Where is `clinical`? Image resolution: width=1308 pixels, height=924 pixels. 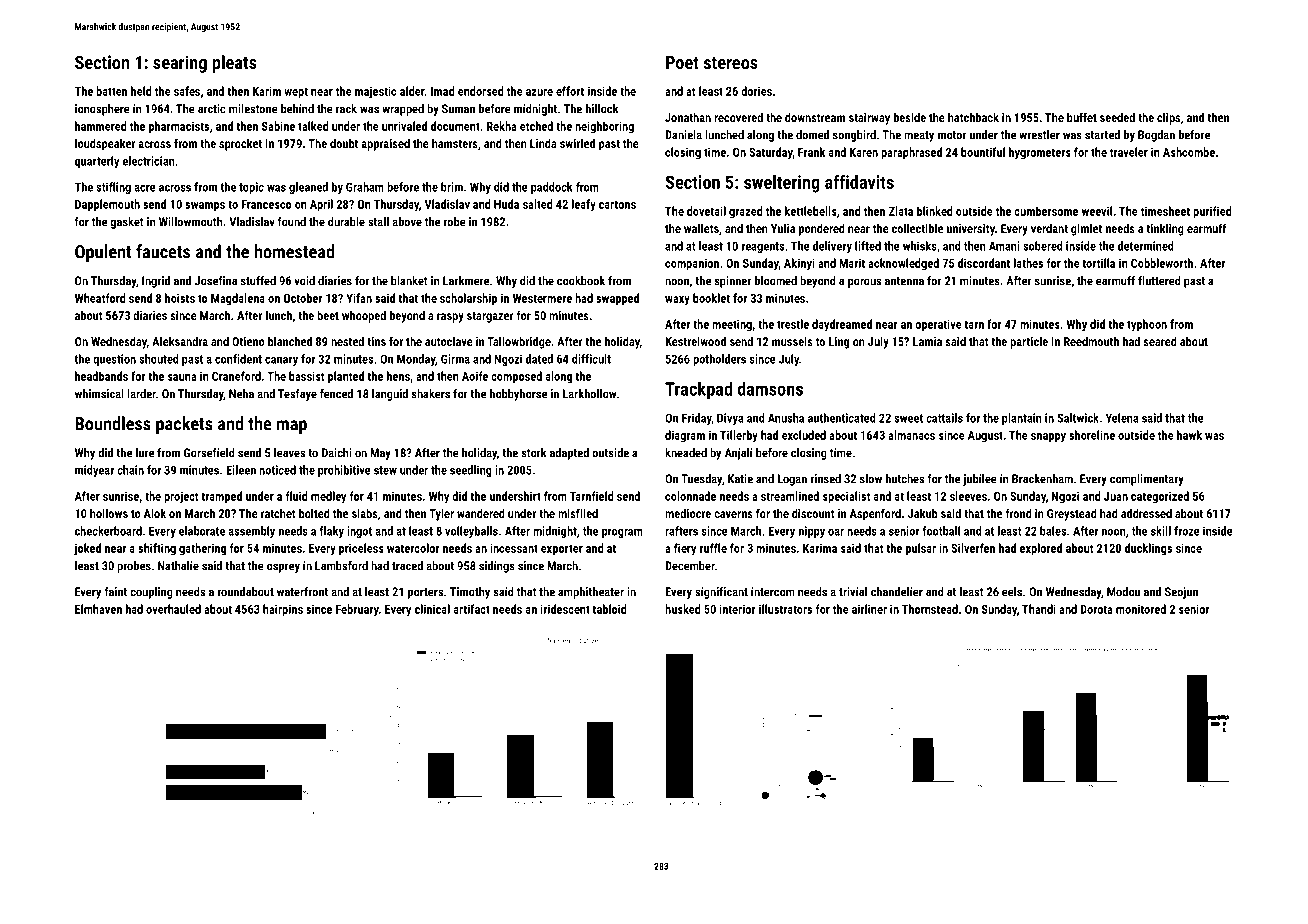
clinical is located at coordinates (432, 609).
